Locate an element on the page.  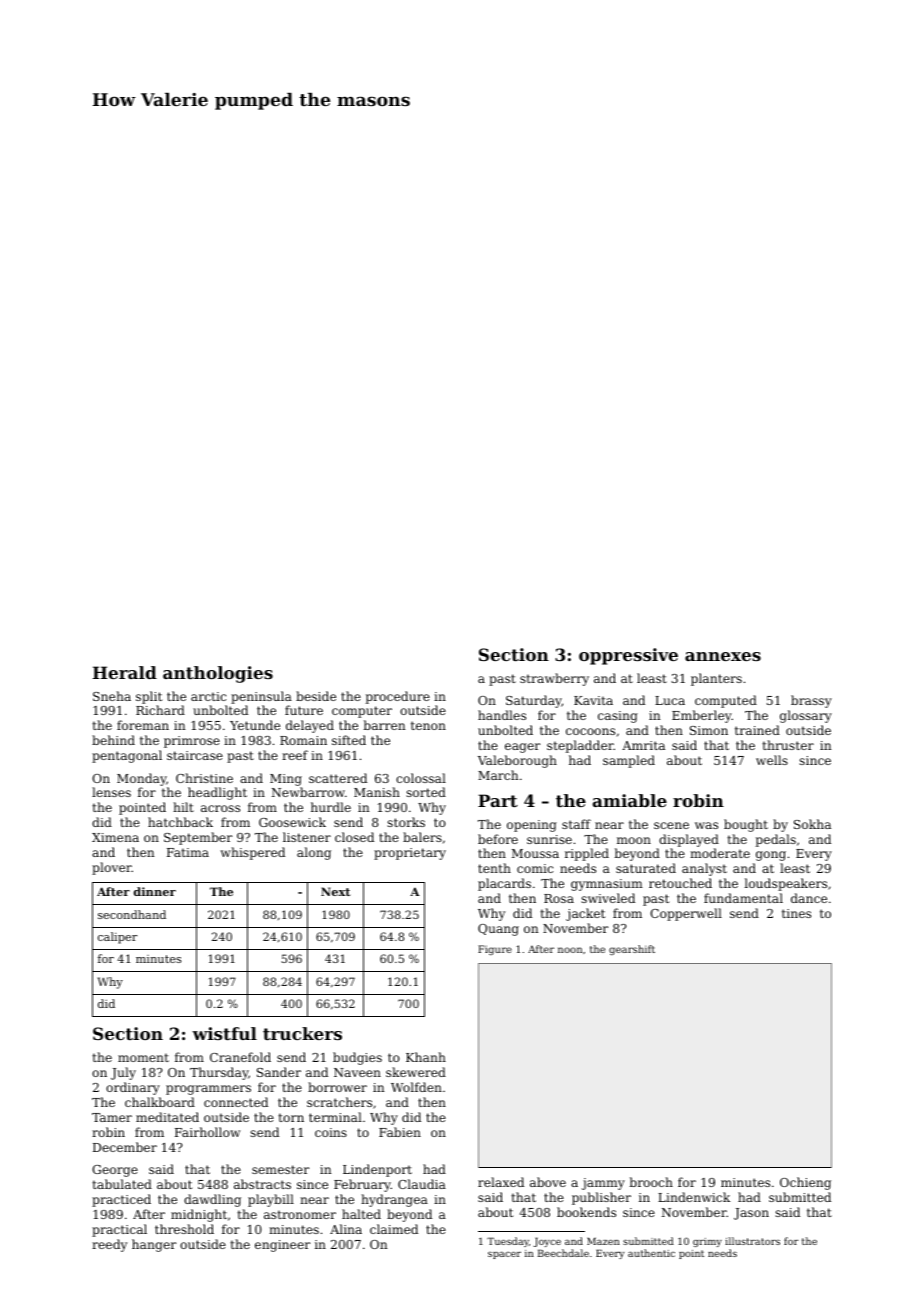
annexes is located at coordinates (723, 656).
